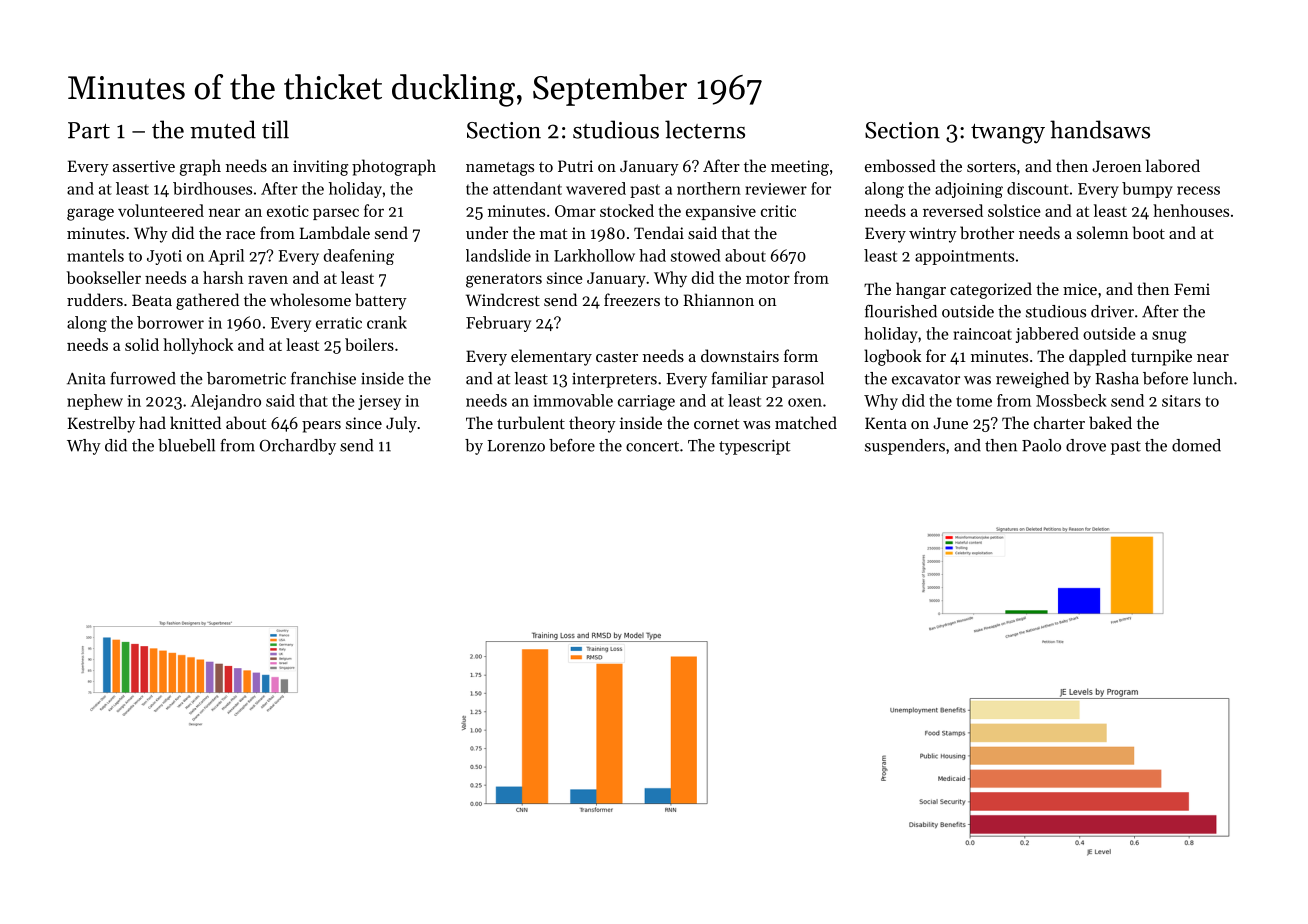 The width and height of the page is (1308, 924). What do you see at coordinates (1196, 445) in the page?
I see `domed` at bounding box center [1196, 445].
